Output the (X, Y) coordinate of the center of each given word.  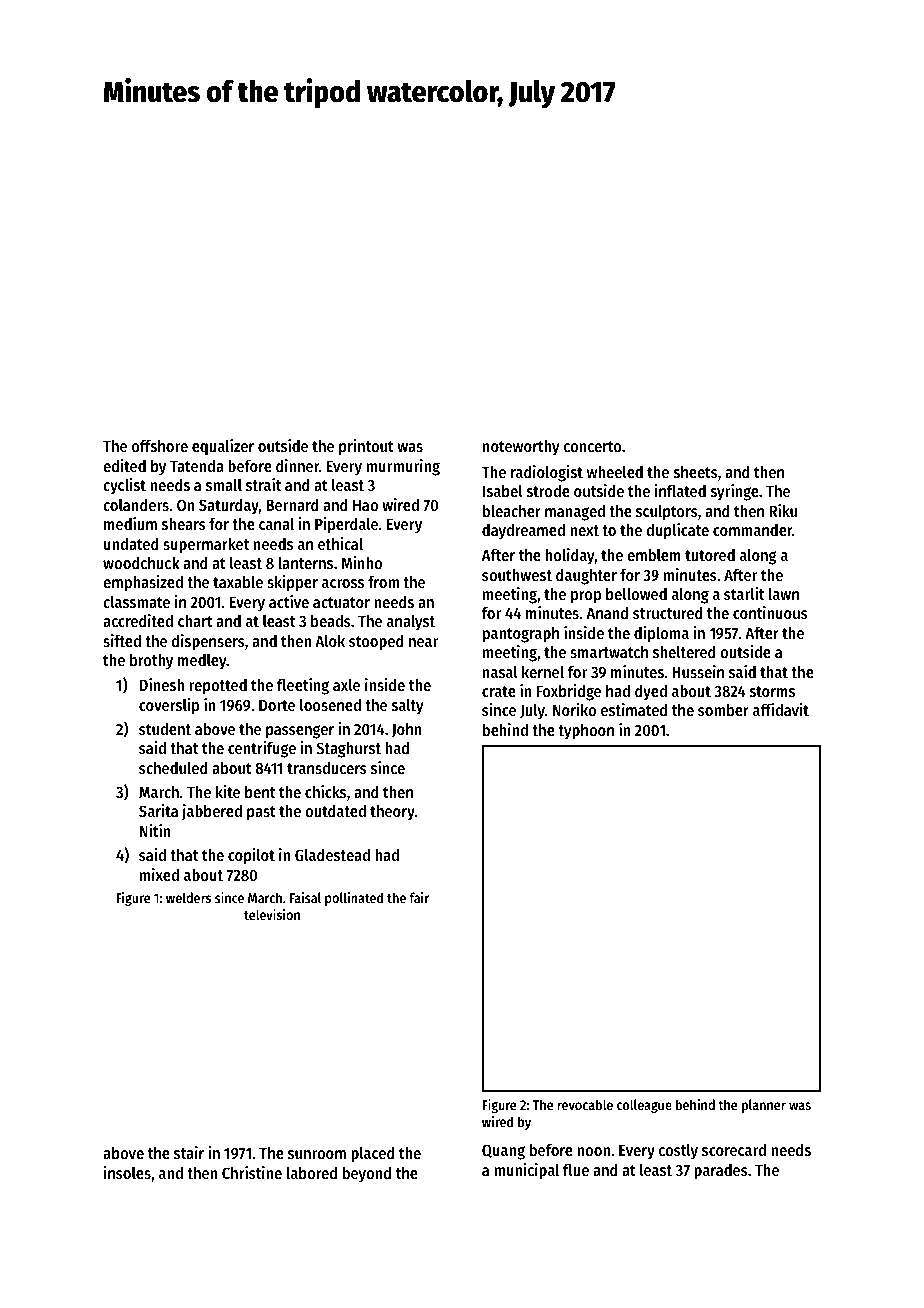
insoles (127, 1172)
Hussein (698, 671)
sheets (696, 472)
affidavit (781, 709)
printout (366, 447)
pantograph (521, 635)
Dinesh (162, 684)
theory (392, 813)
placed (373, 1155)
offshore (160, 445)
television (272, 914)
